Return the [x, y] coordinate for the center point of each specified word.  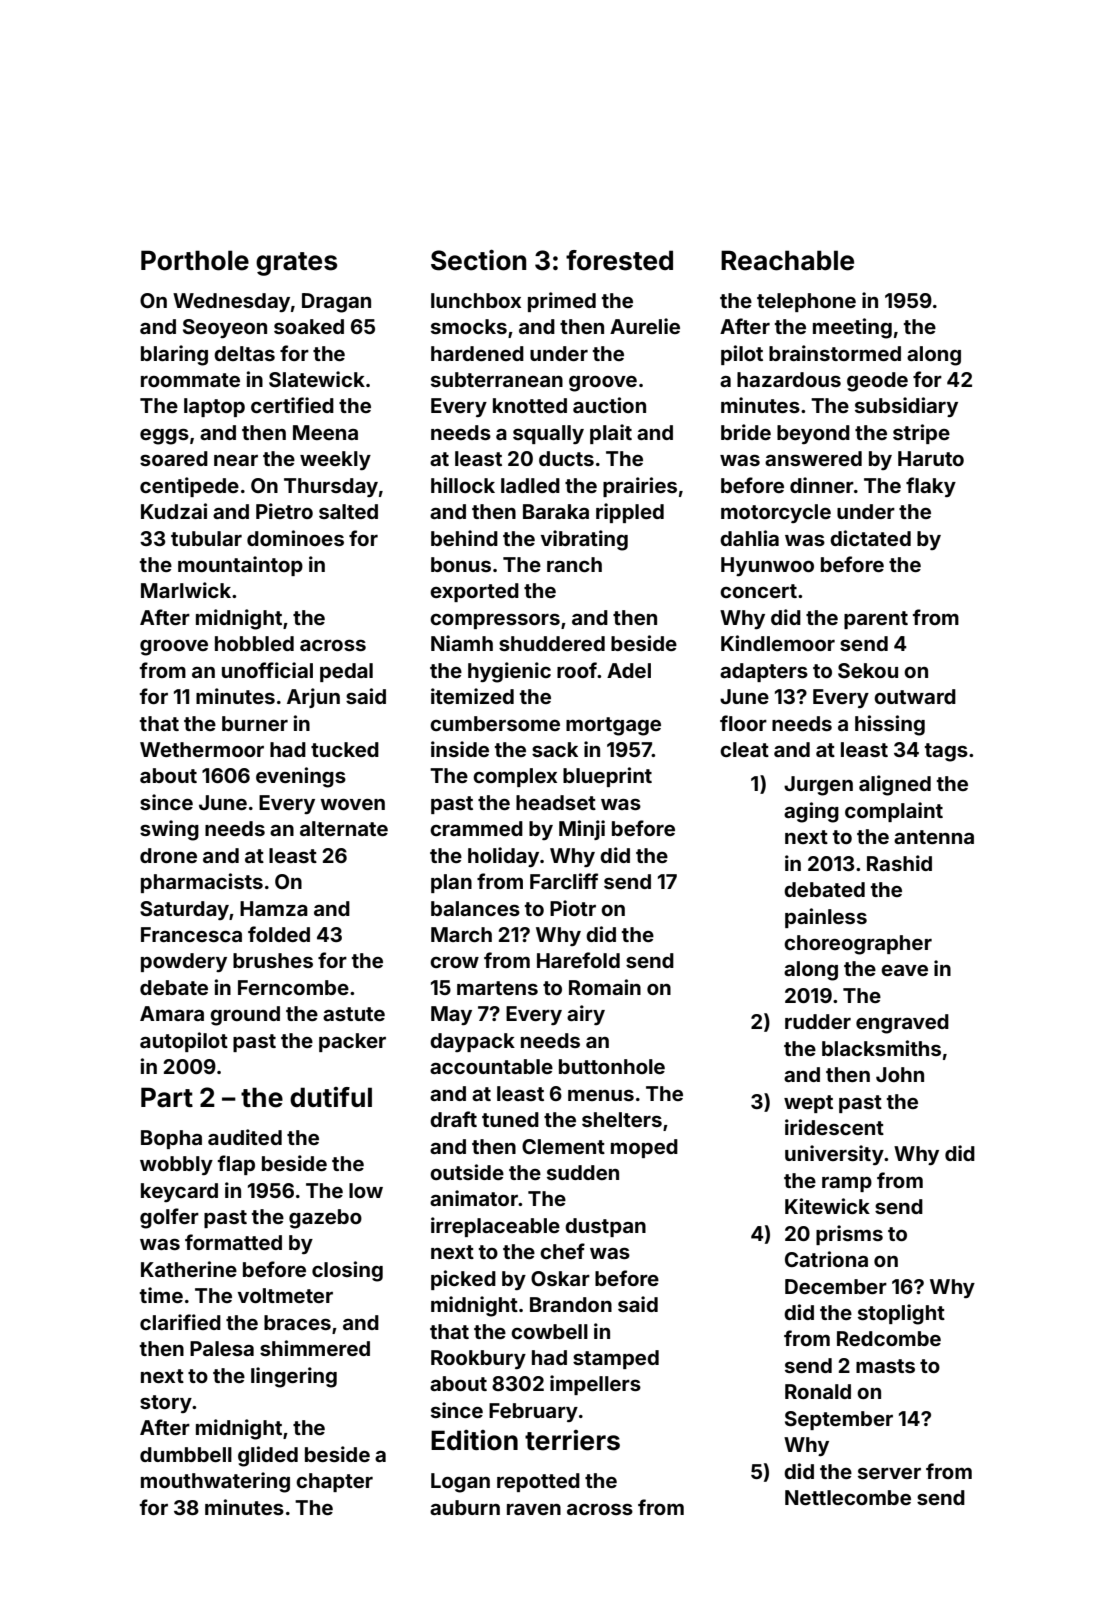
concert [758, 591]
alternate [344, 828]
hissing [890, 725]
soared [174, 458]
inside [460, 749]
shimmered [315, 1348]
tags [946, 752]
